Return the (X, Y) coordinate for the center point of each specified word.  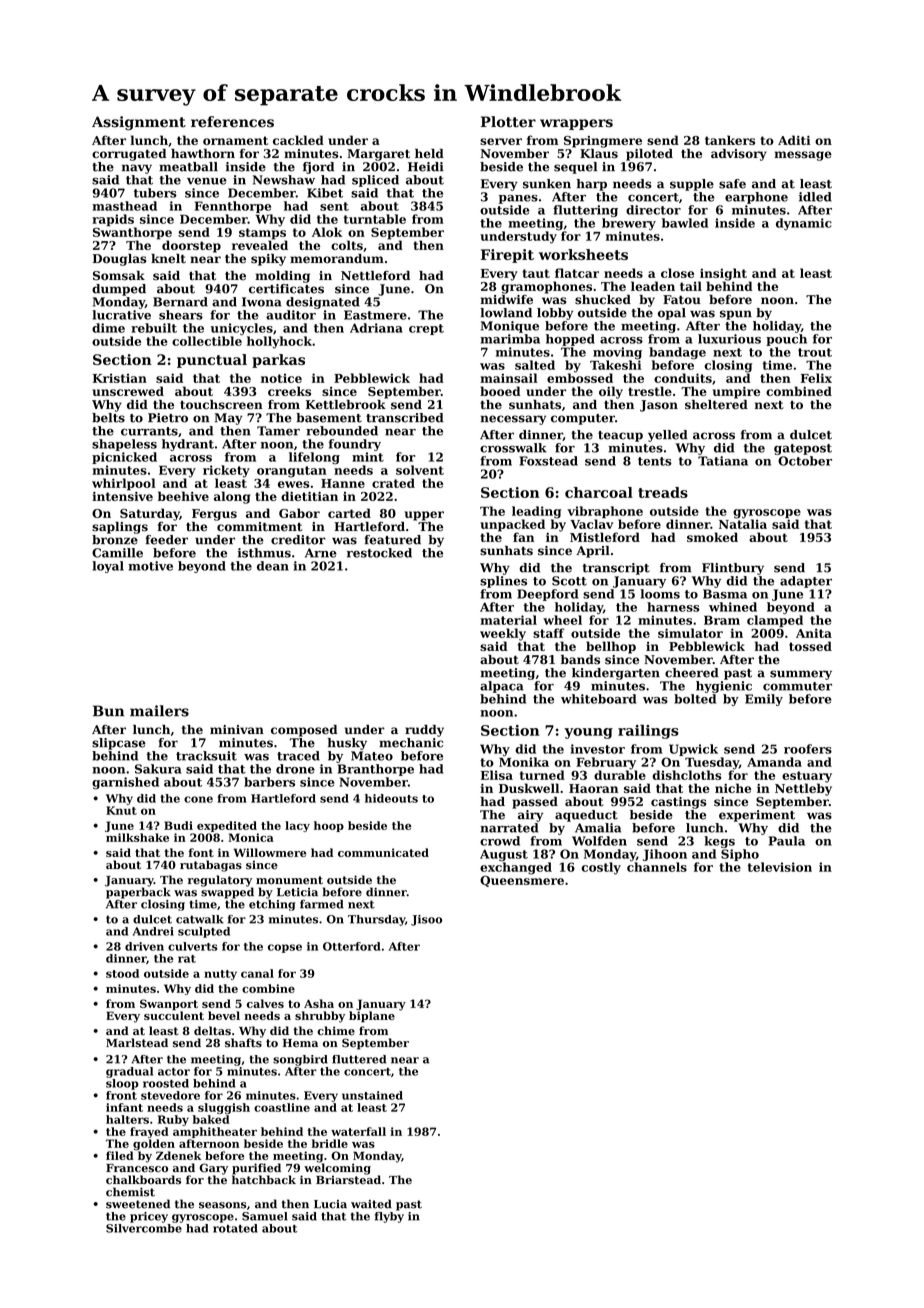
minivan (237, 729)
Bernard (180, 302)
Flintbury (733, 569)
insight (723, 274)
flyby (389, 1217)
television (780, 867)
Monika (524, 762)
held (429, 154)
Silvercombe (144, 1228)
